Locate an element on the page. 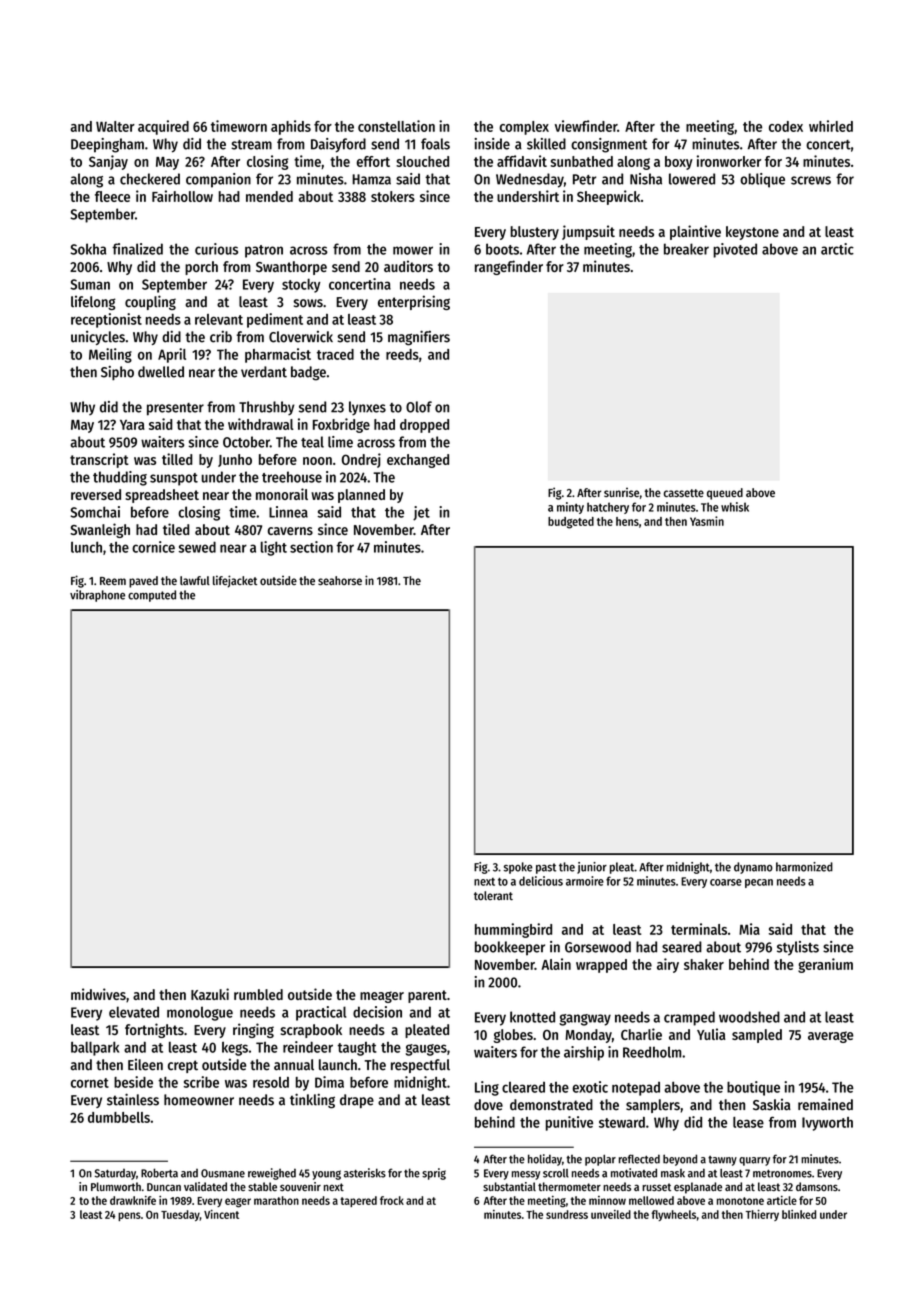 This document has height=1308, width=924. magnifiers is located at coordinates (419, 338).
